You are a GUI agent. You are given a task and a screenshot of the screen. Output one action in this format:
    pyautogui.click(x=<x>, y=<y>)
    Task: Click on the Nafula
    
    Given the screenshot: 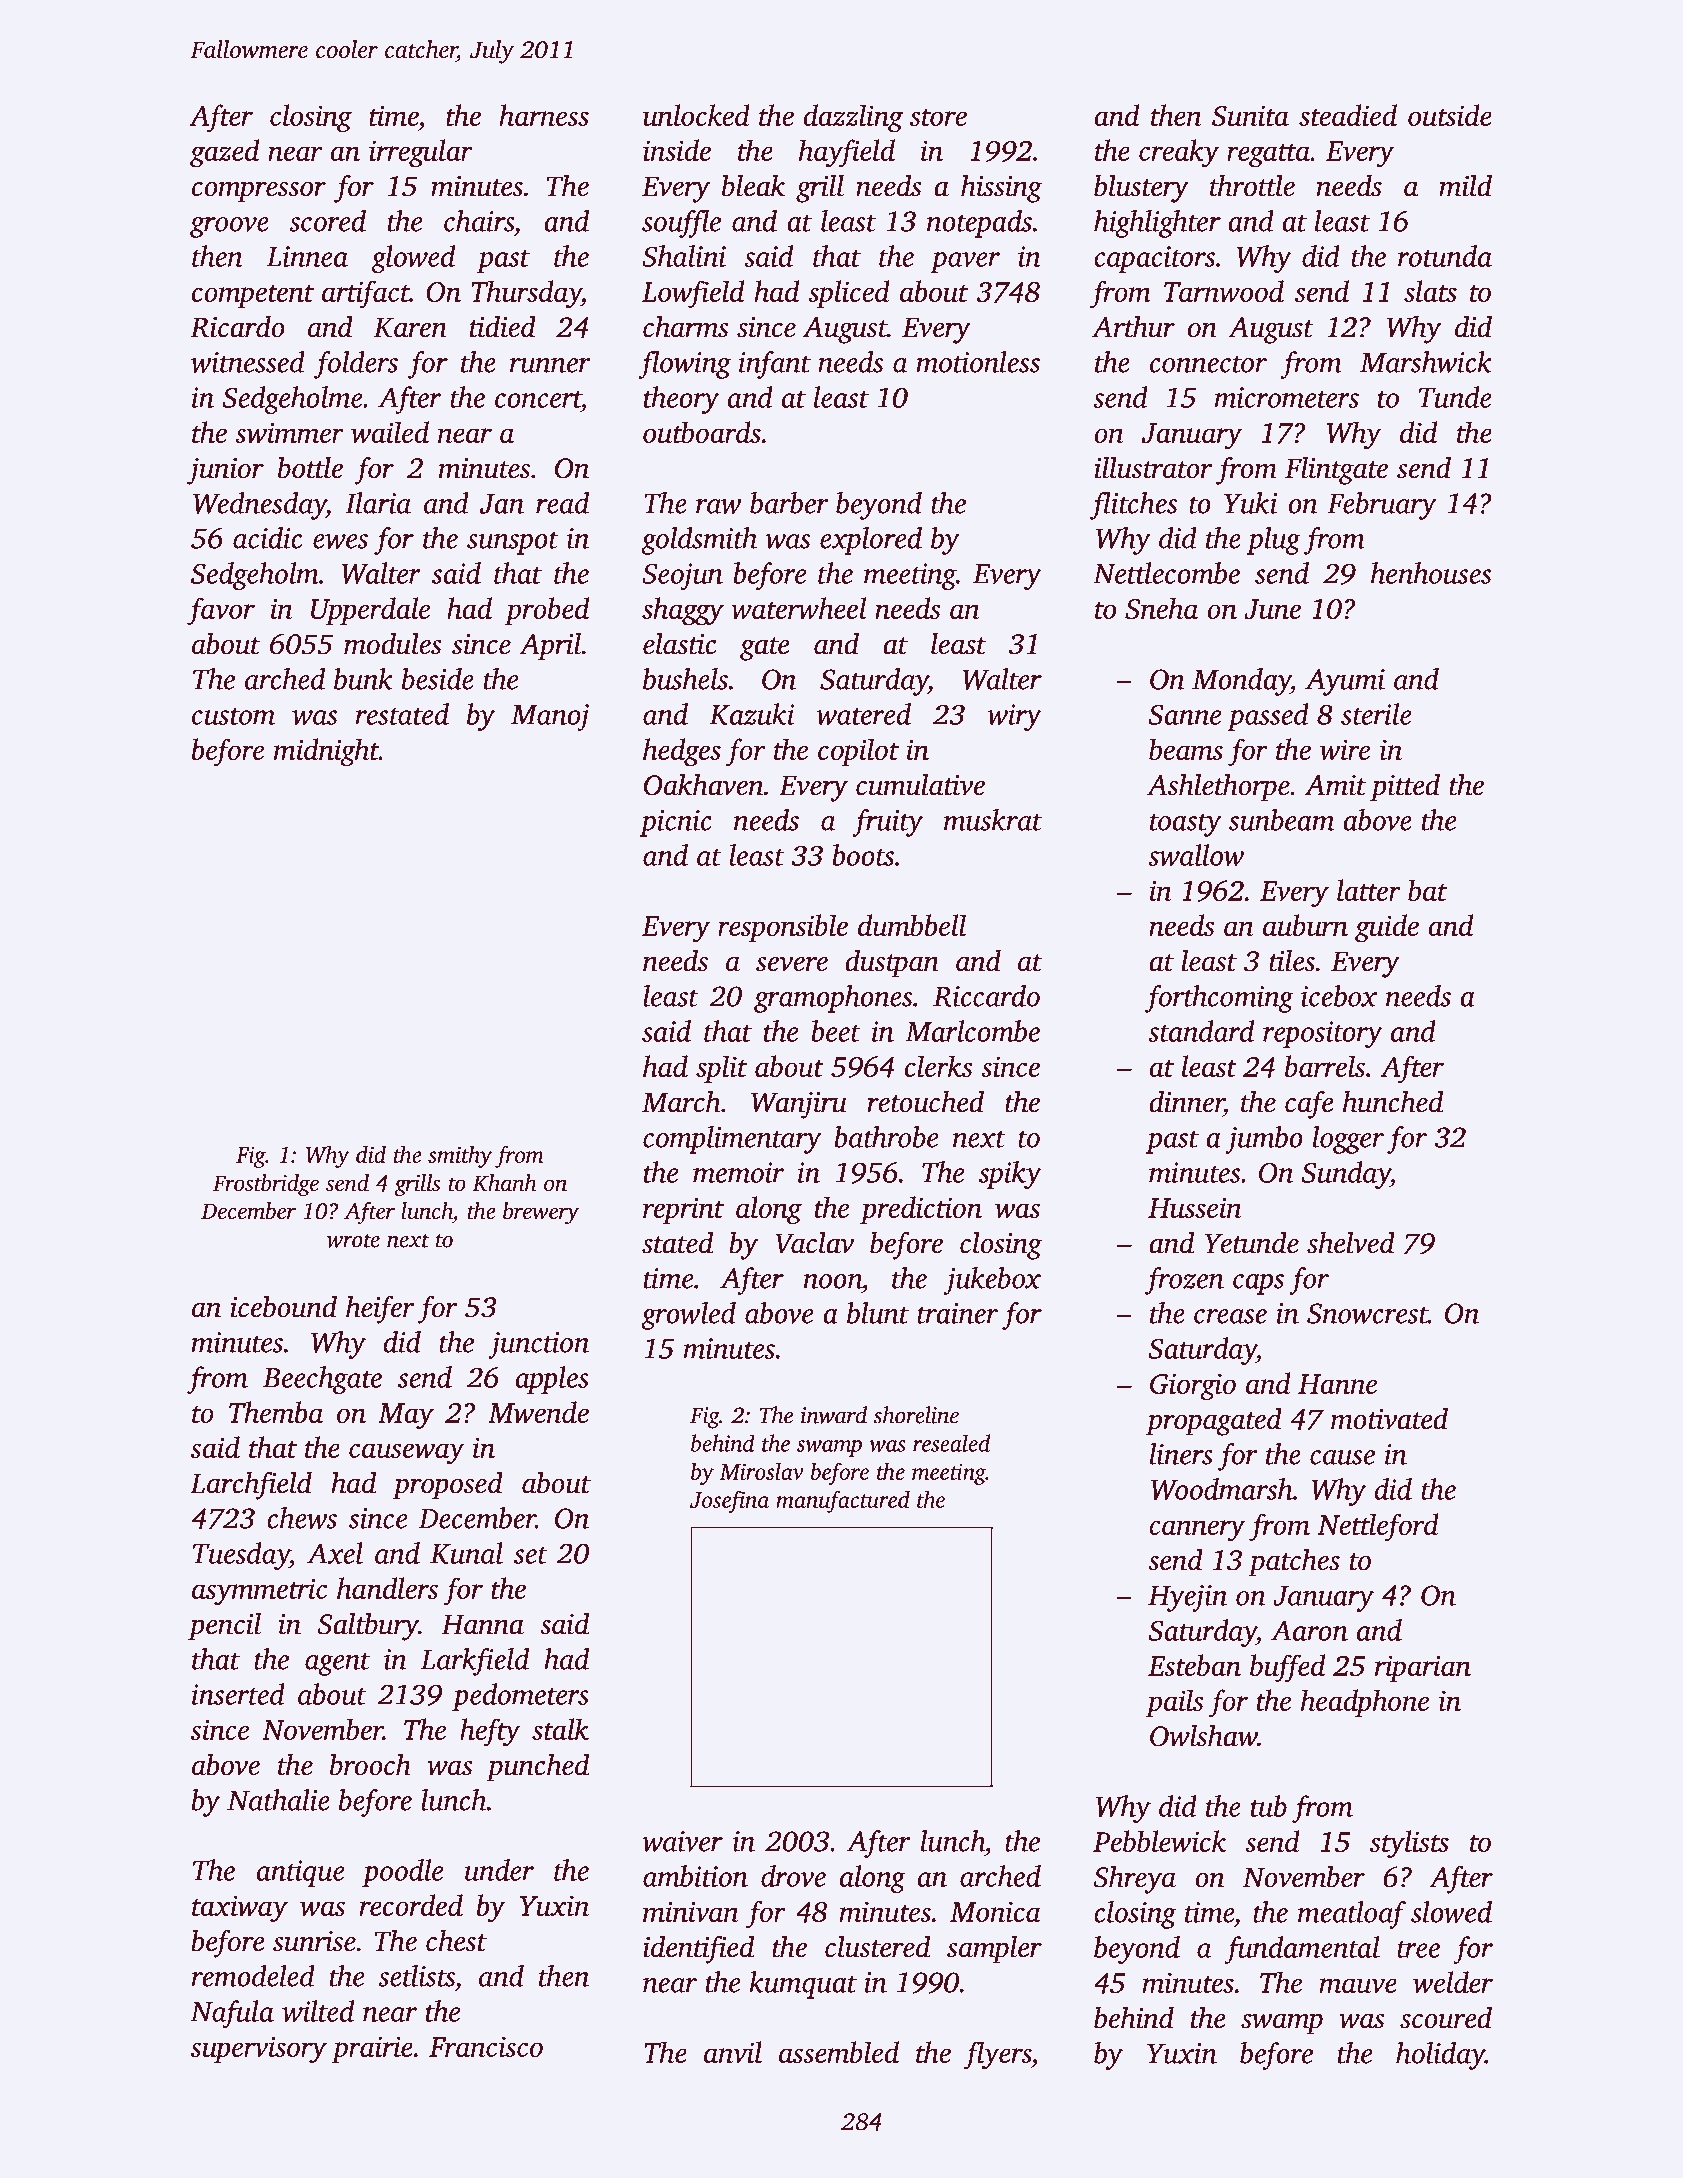 What is the action you would take?
    pyautogui.click(x=232, y=2014)
